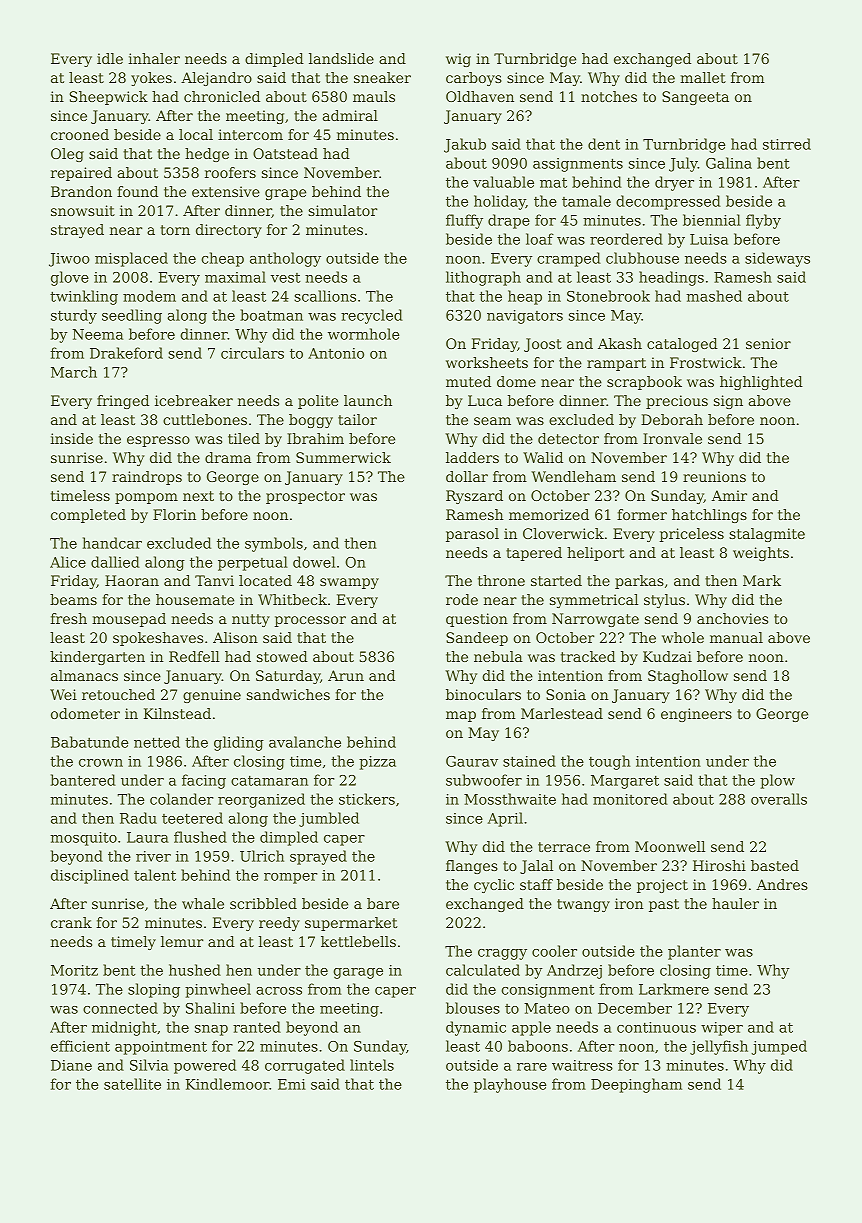  Describe the element at coordinates (635, 1008) in the image. I see `December` at that location.
